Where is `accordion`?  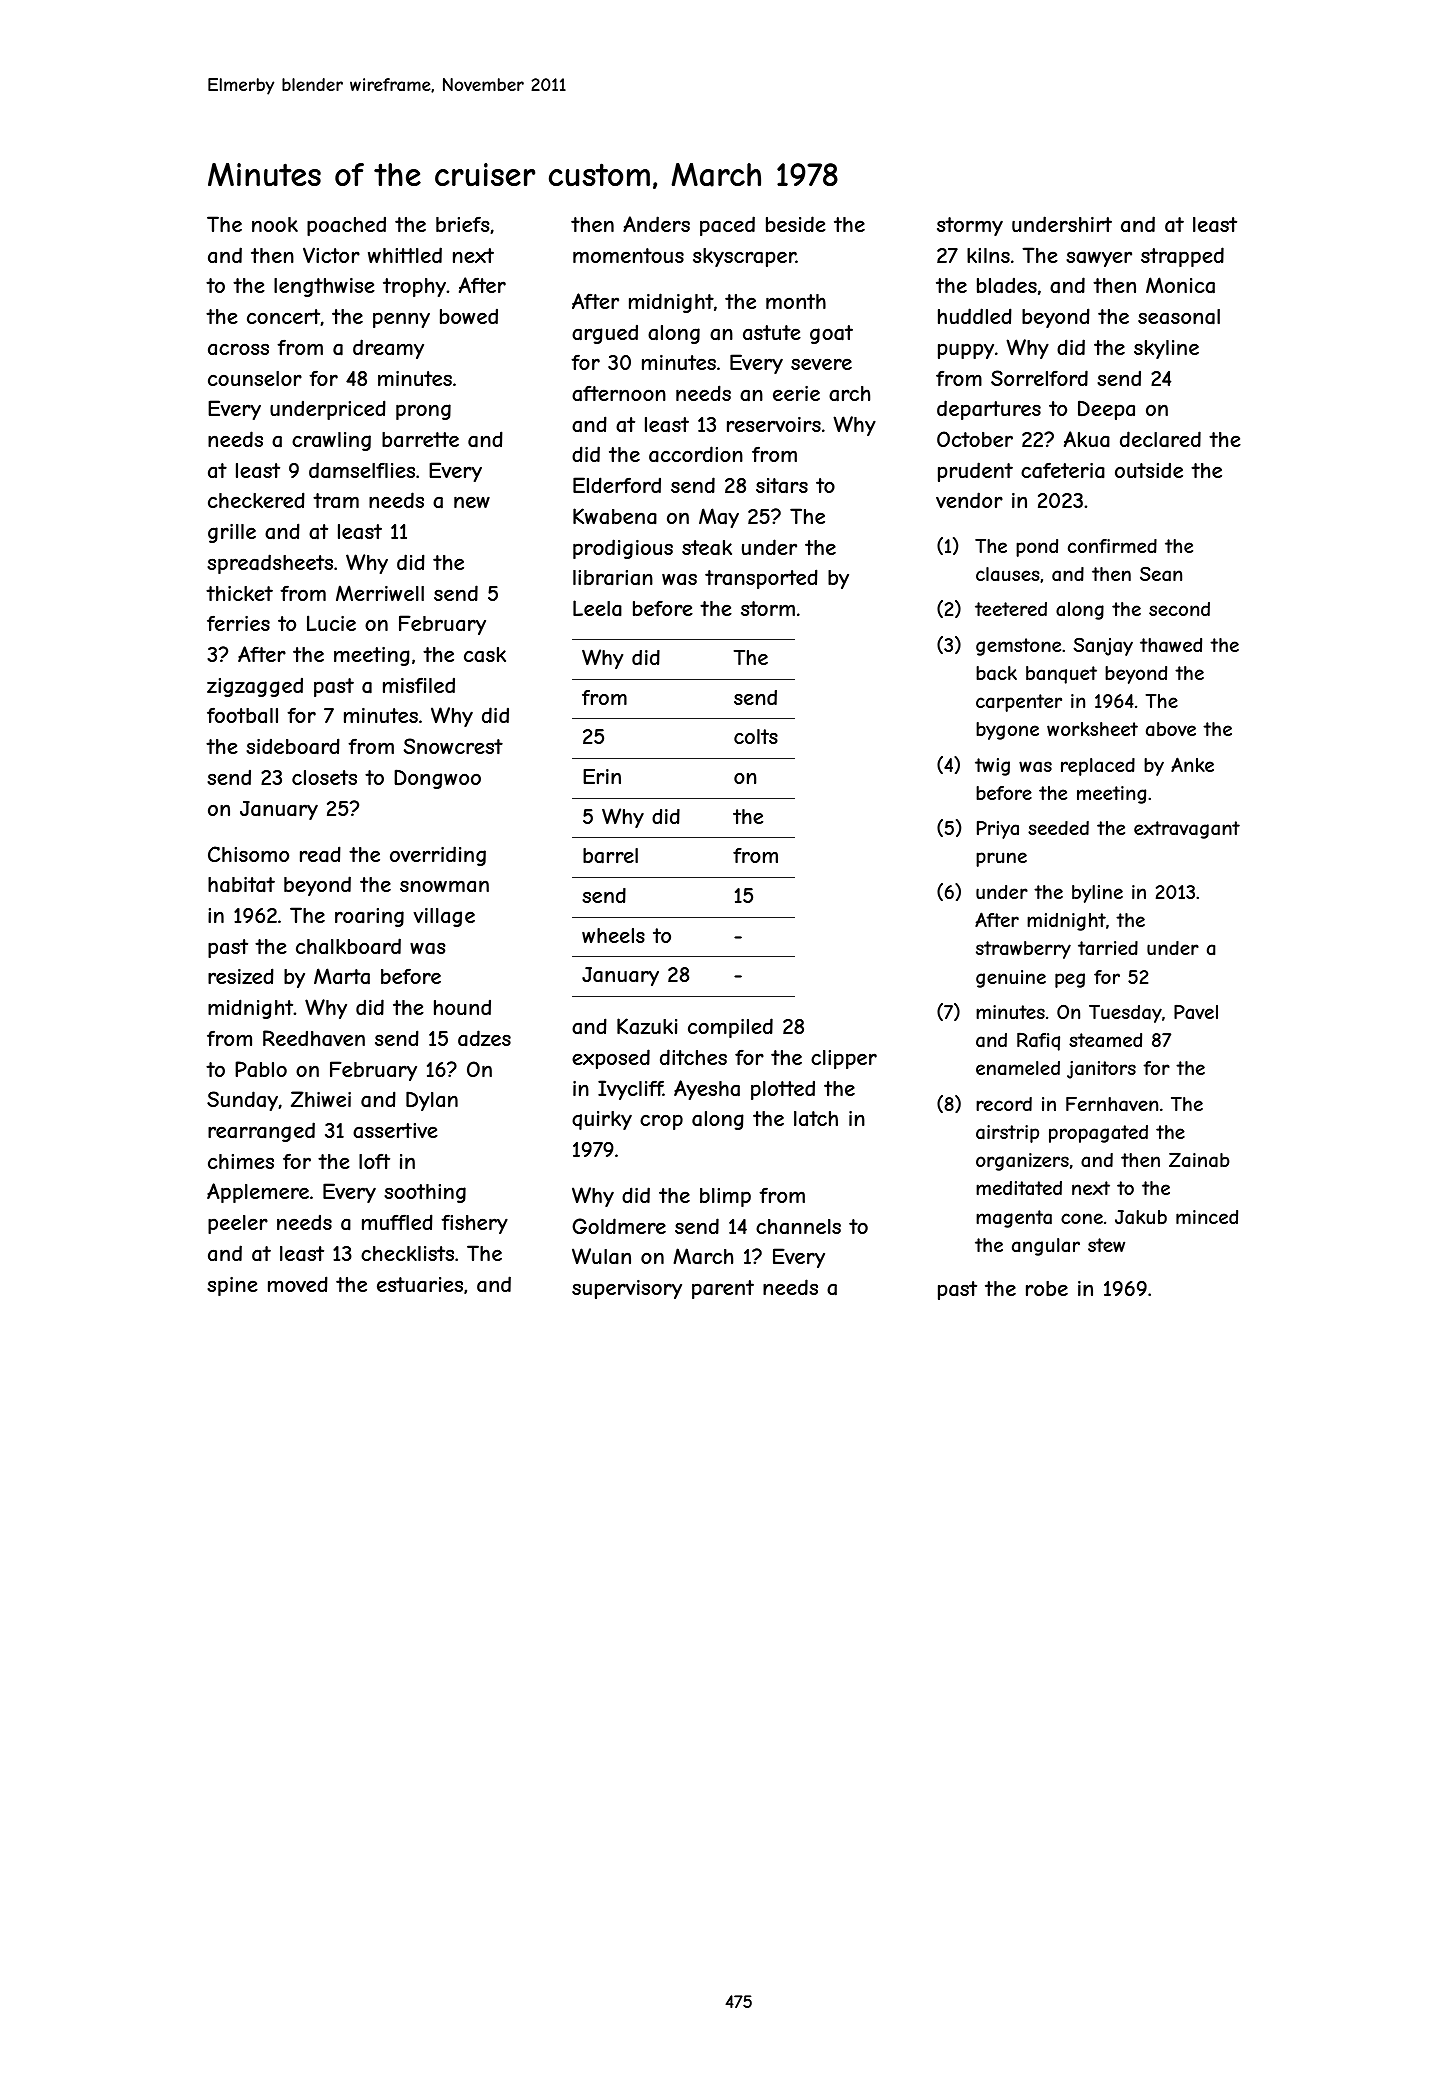 accordion is located at coordinates (696, 454).
